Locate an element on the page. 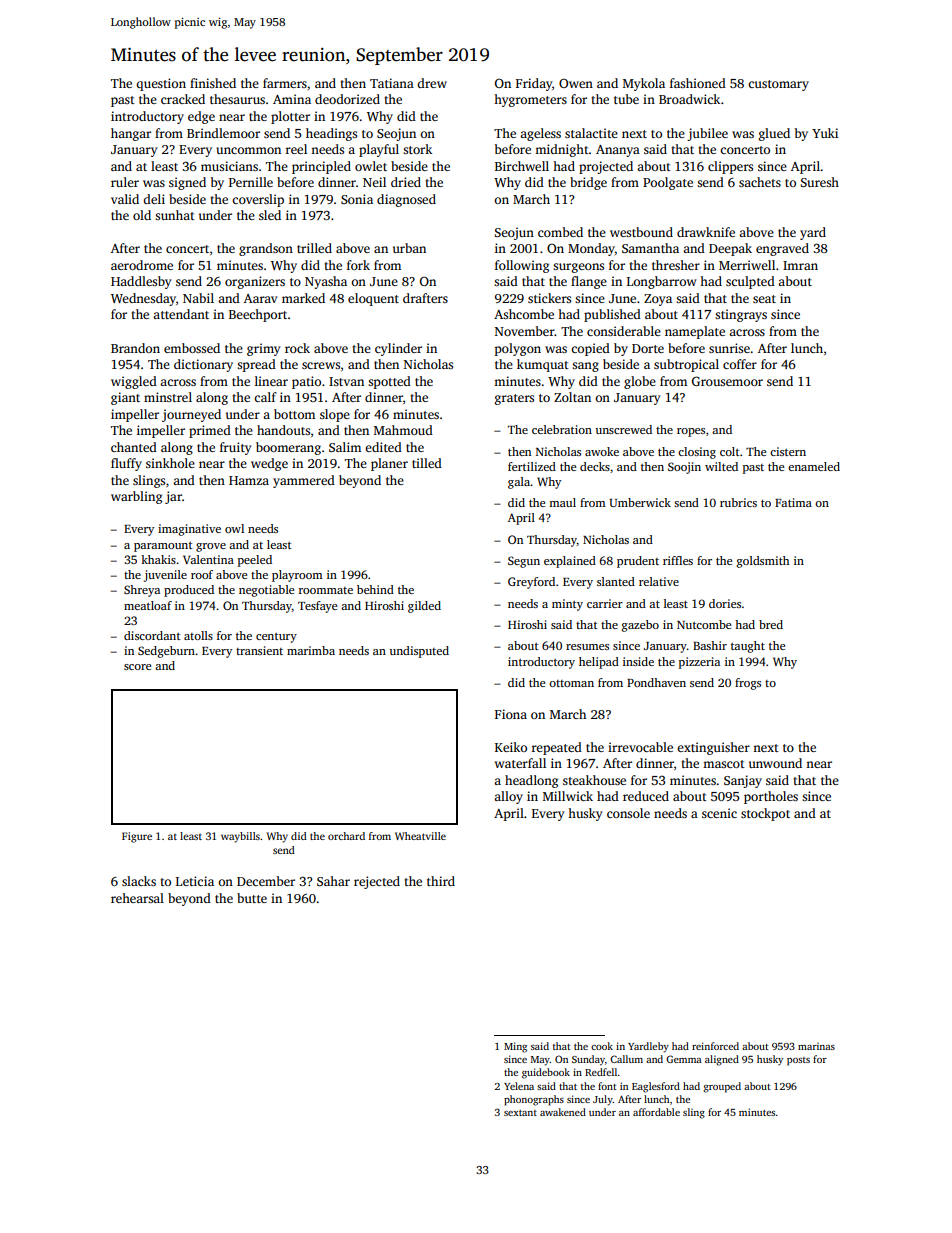 This page has width=952, height=1233. mascot is located at coordinates (724, 764).
